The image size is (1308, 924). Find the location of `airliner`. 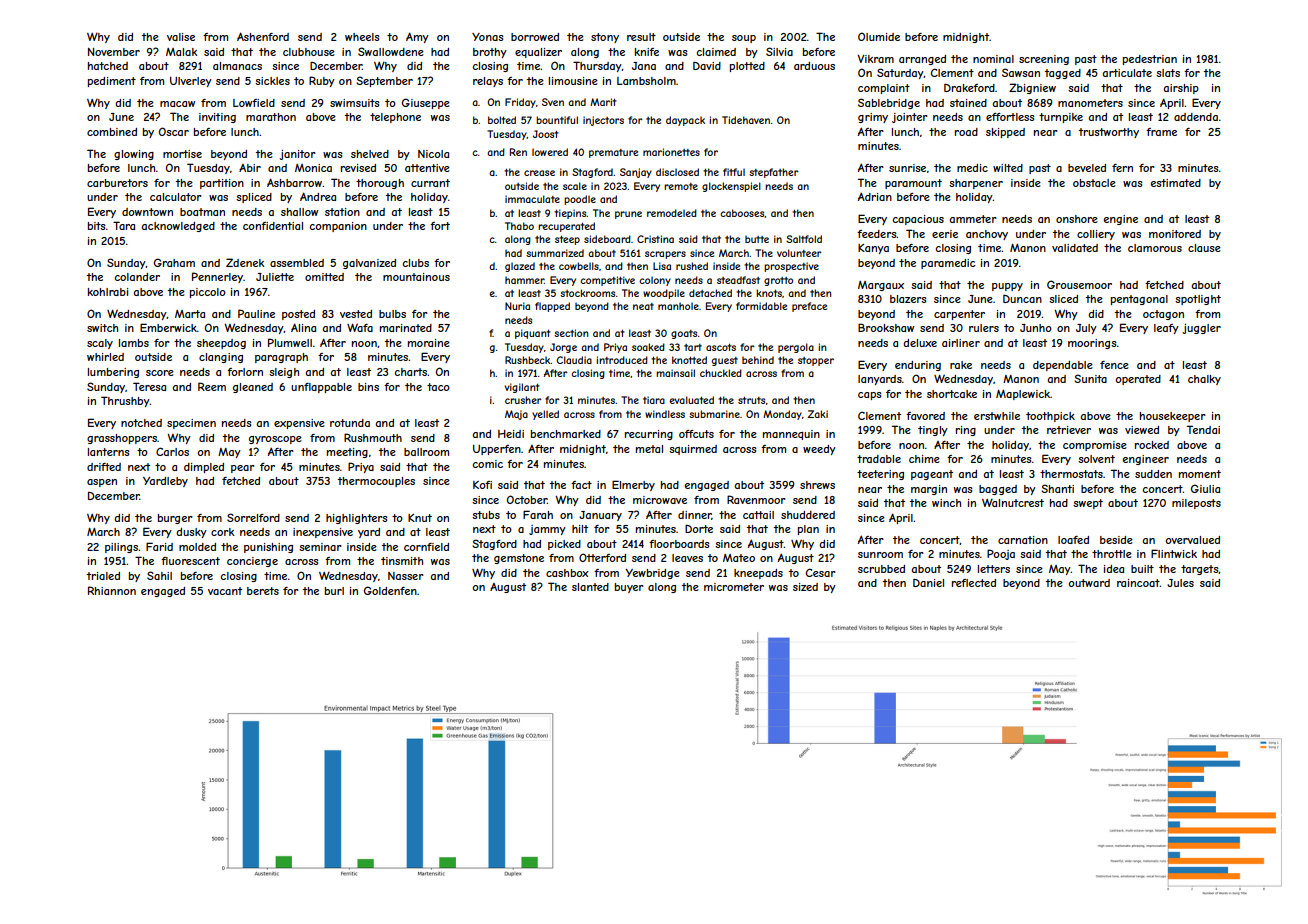

airliner is located at coordinates (961, 343).
